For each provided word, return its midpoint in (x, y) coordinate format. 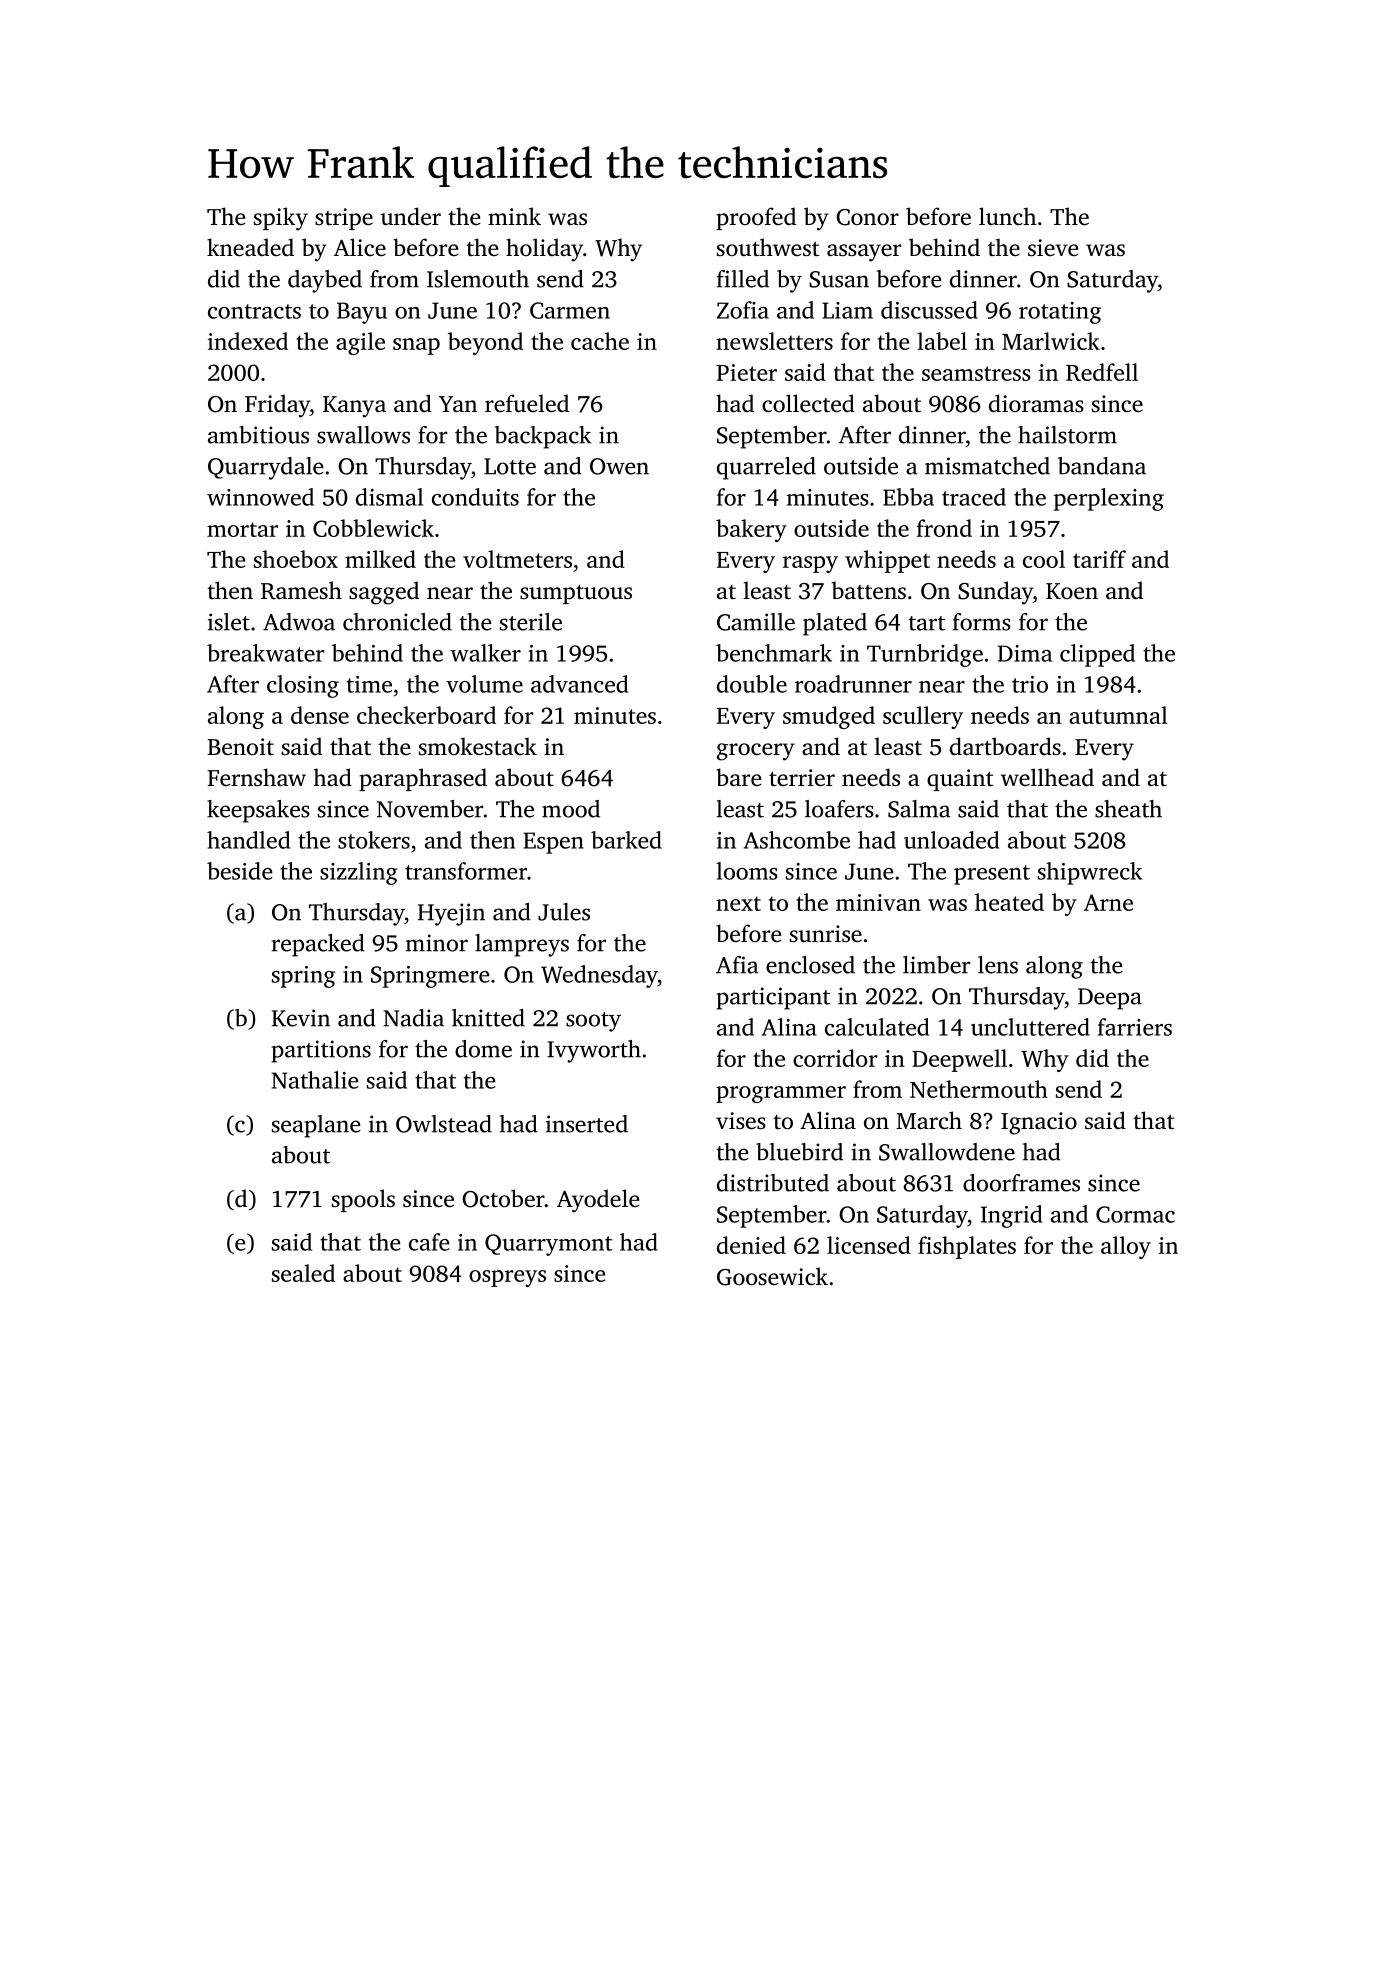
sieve (1053, 247)
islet (229, 622)
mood (571, 809)
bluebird (799, 1152)
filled (743, 279)
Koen (1072, 591)
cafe (429, 1242)
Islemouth (478, 279)
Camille (756, 622)
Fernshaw (256, 777)
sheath (1128, 809)
